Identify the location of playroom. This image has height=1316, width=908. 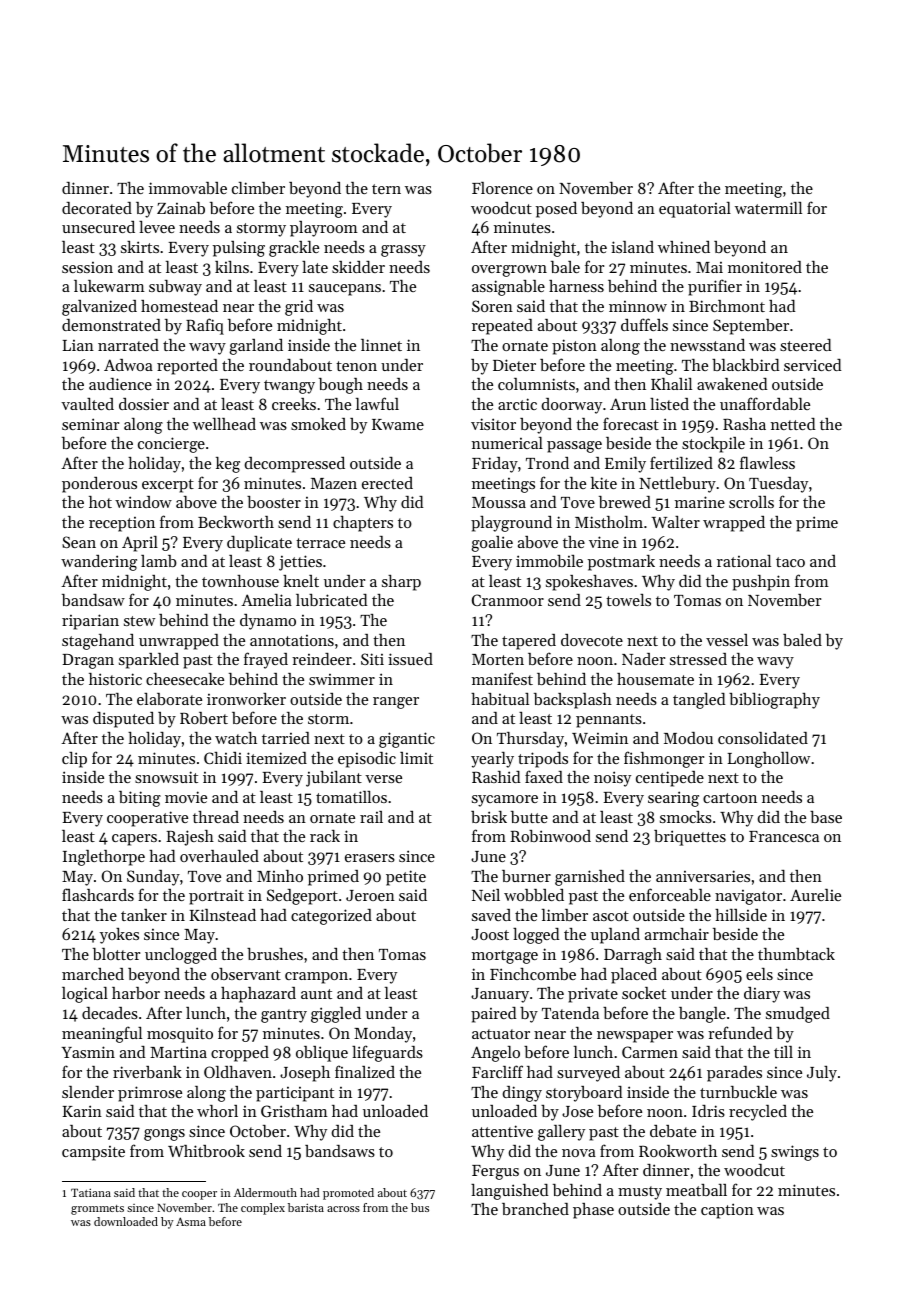
(324, 229).
